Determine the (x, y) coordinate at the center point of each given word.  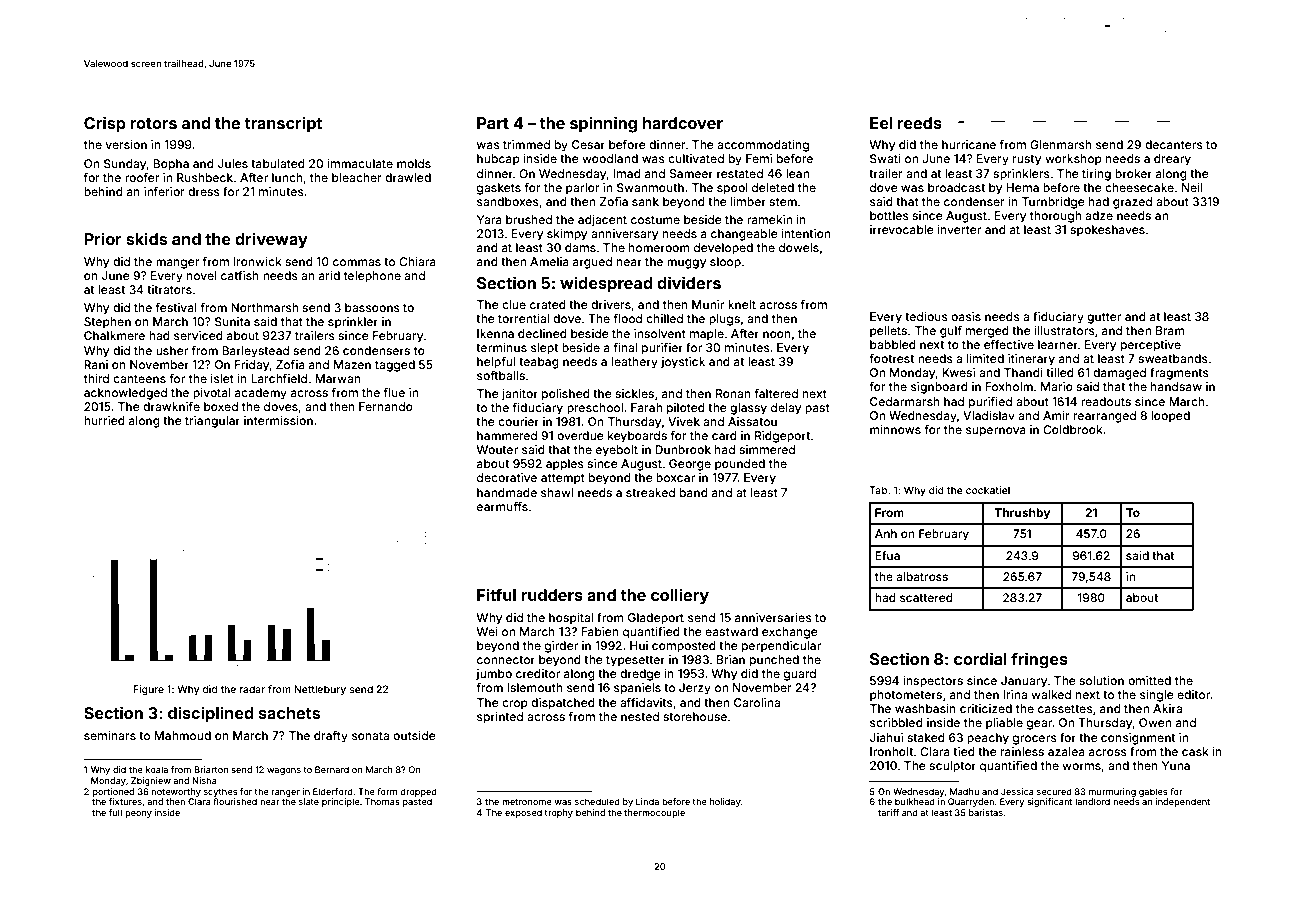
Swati (885, 158)
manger (178, 264)
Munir (708, 304)
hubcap (498, 160)
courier (518, 421)
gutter (1104, 318)
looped (1170, 417)
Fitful (496, 594)
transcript (283, 124)
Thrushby (1022, 514)
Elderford (333, 791)
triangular (212, 422)
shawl (557, 492)
